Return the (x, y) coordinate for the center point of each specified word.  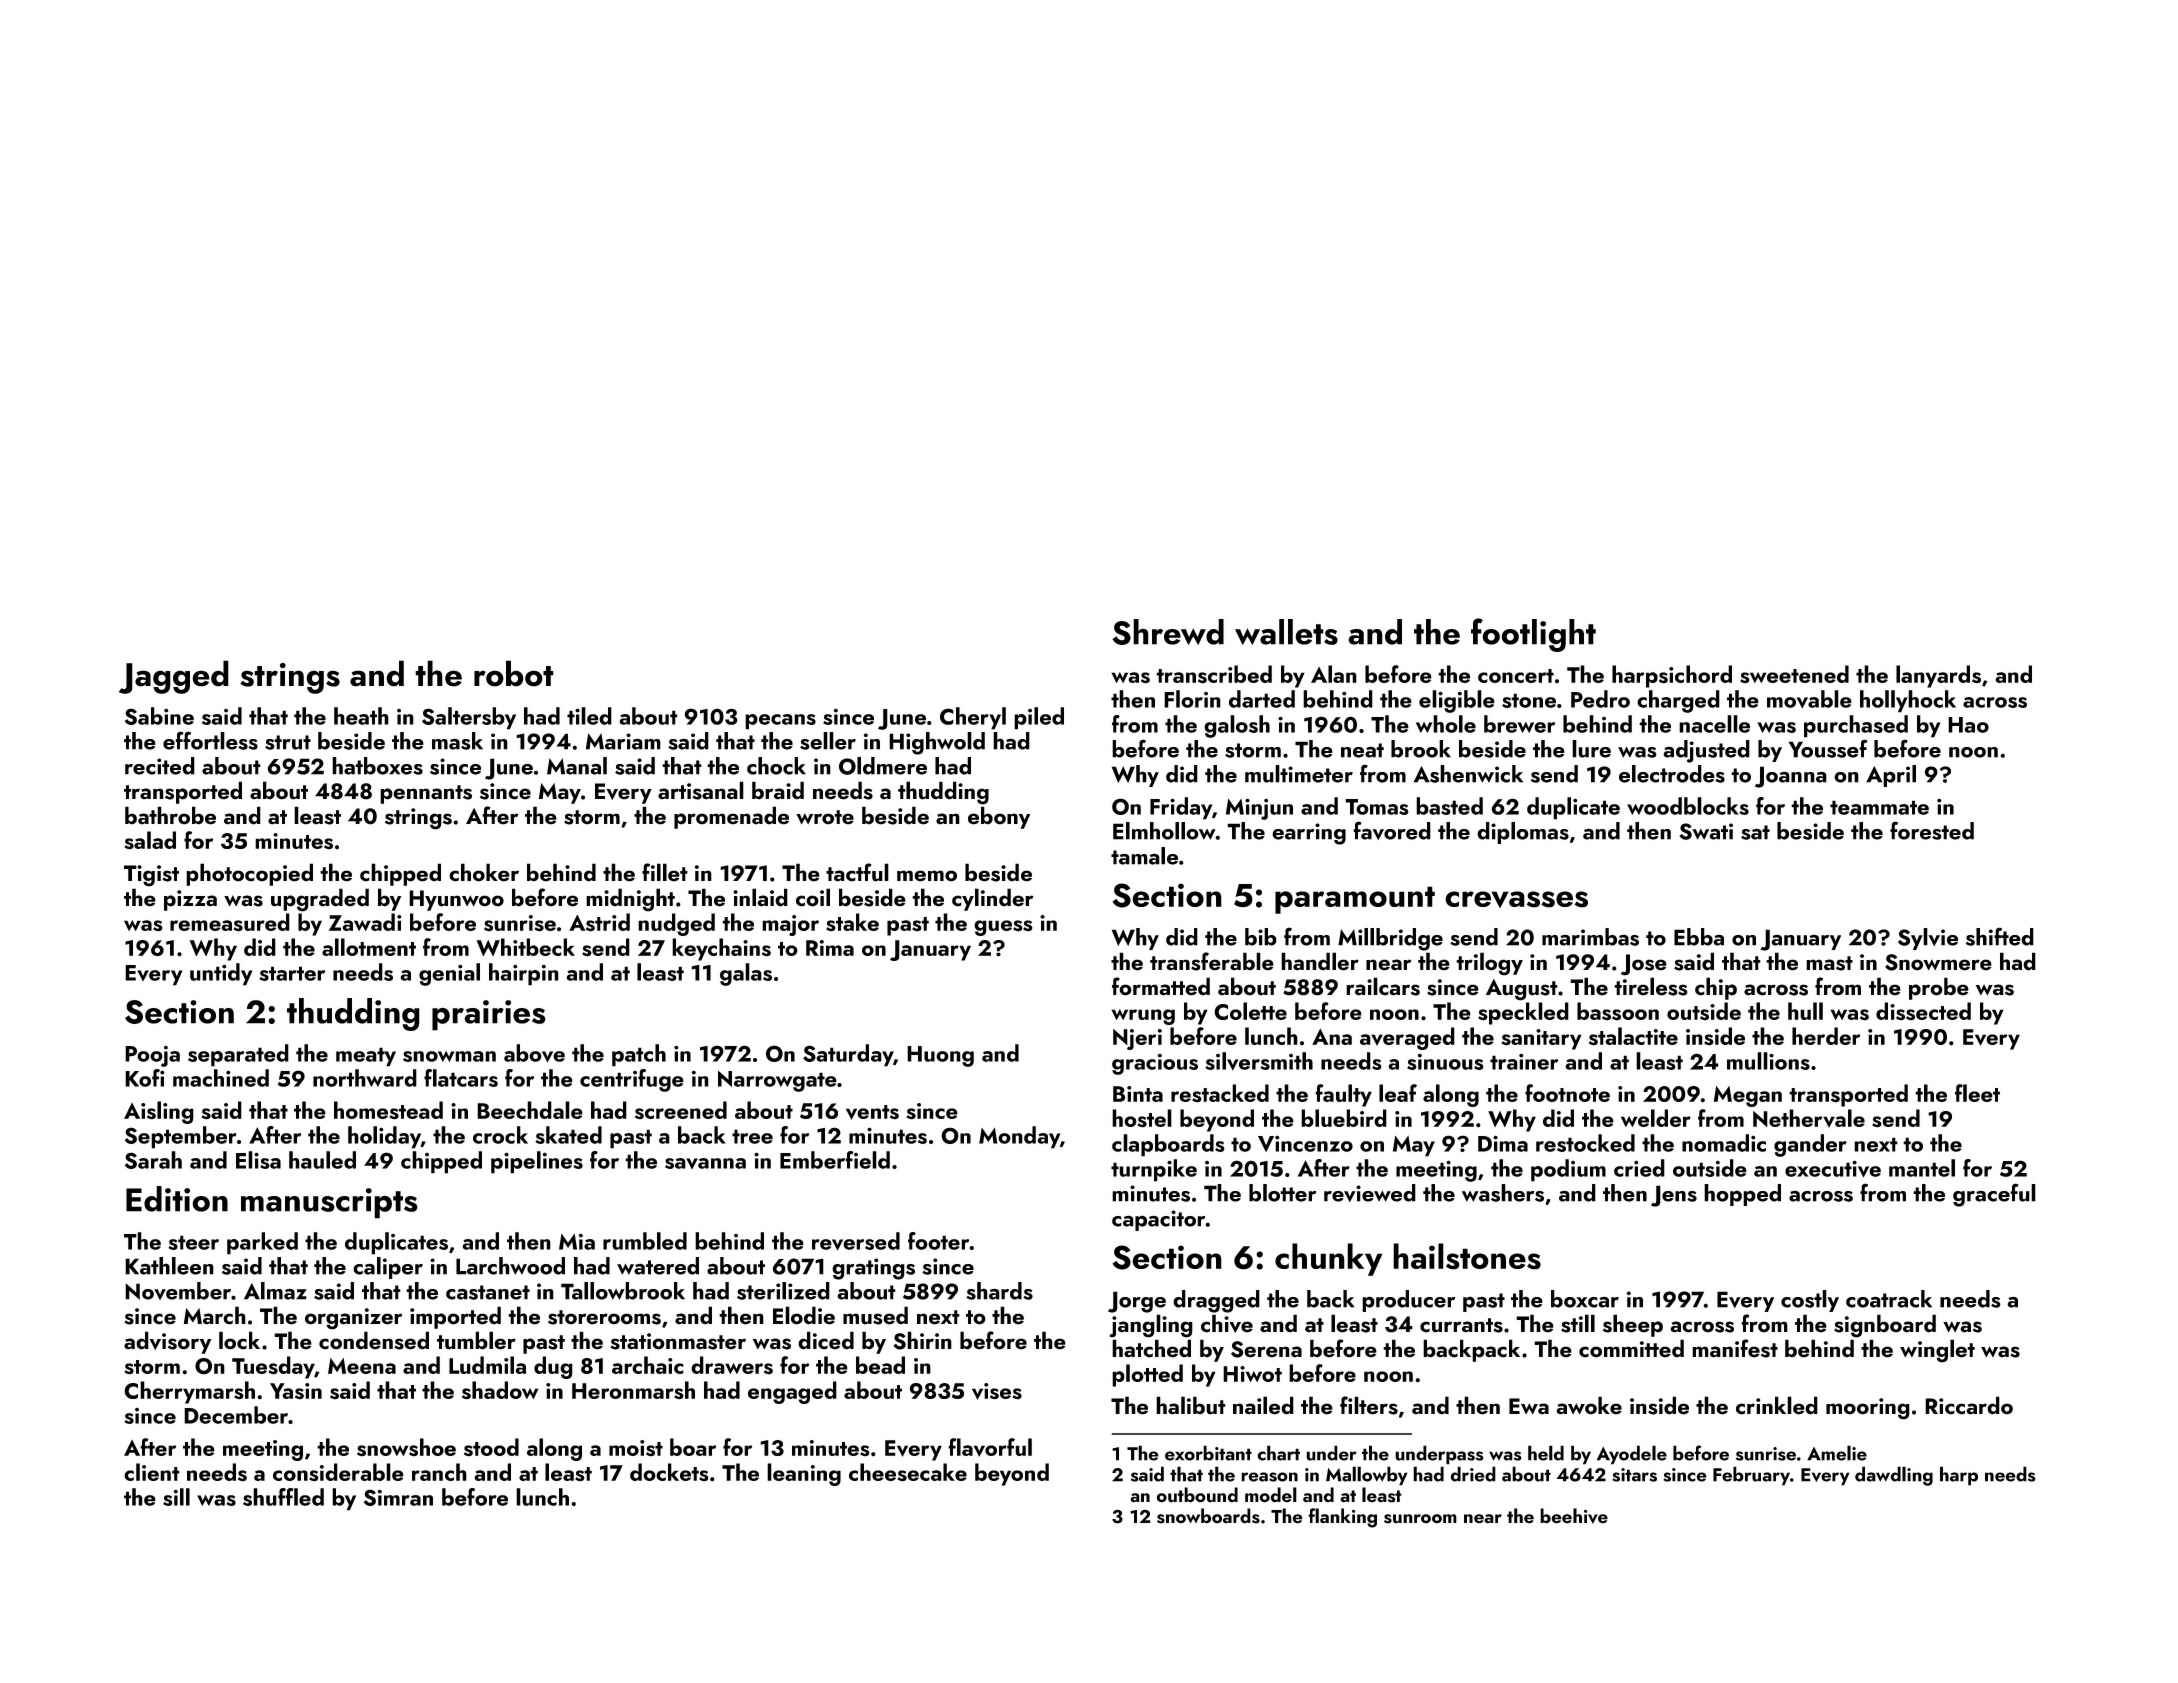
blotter (1282, 1193)
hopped (1742, 1195)
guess (1003, 928)
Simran (398, 1497)
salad (150, 840)
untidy (221, 974)
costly (1810, 1301)
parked (262, 1243)
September (181, 1137)
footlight (1533, 635)
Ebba (1699, 937)
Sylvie (1928, 939)
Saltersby (469, 718)
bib (1261, 937)
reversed (856, 1241)
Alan (1334, 674)
